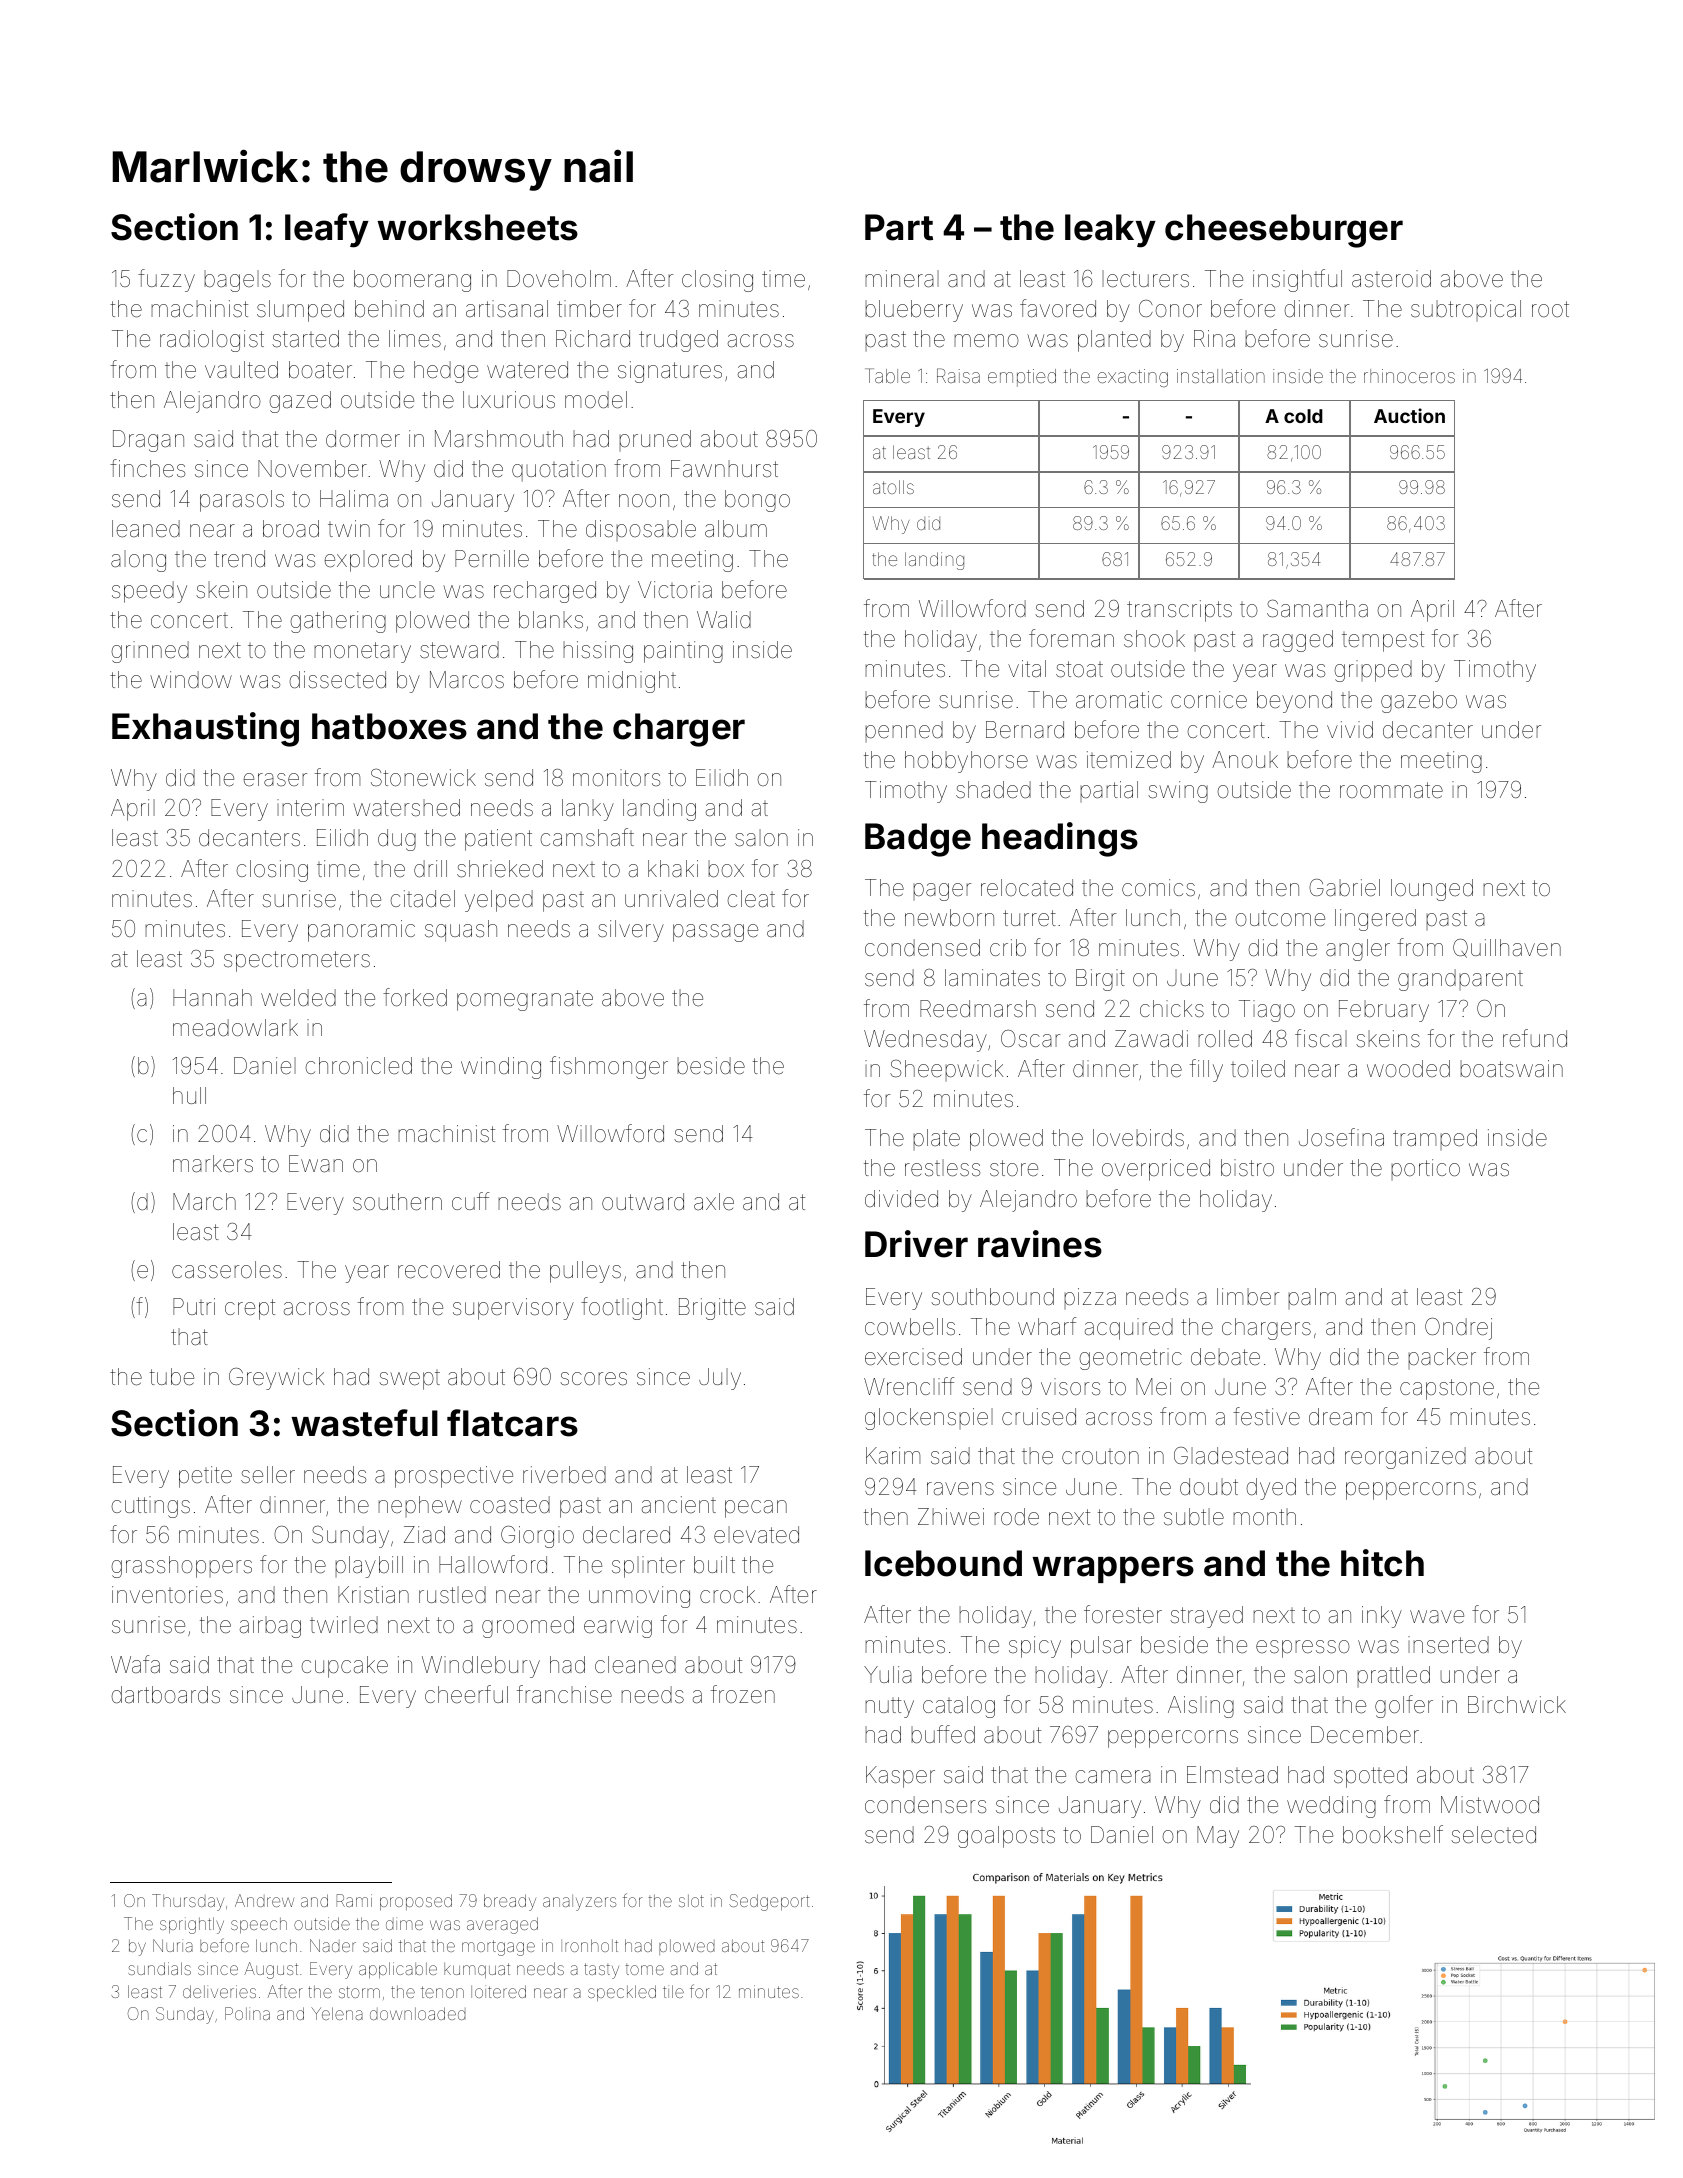 The height and width of the screenshot is (2178, 1683). What do you see at coordinates (1201, 1707) in the screenshot?
I see `Aisling` at bounding box center [1201, 1707].
